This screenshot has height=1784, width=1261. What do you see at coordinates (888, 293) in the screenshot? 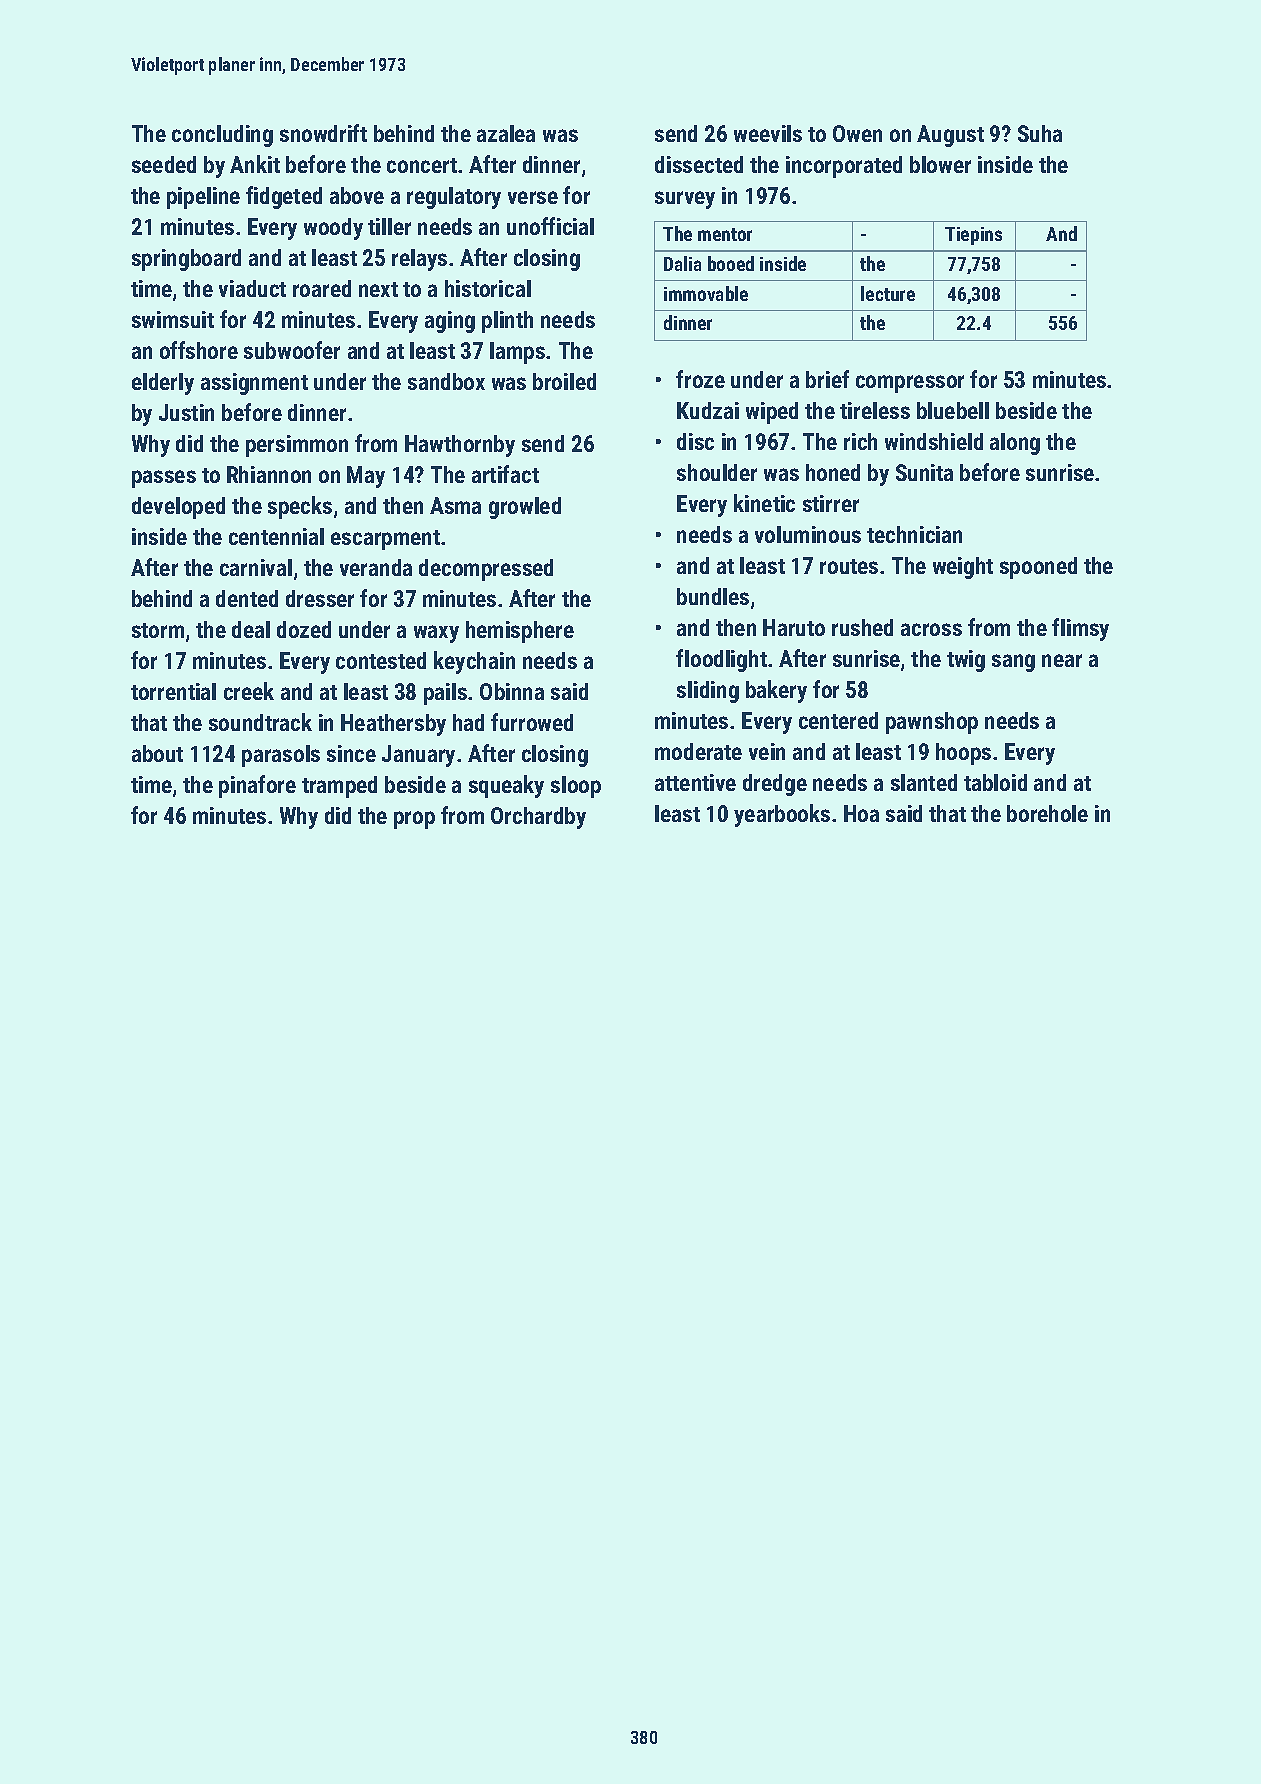
I see `lecture` at bounding box center [888, 293].
